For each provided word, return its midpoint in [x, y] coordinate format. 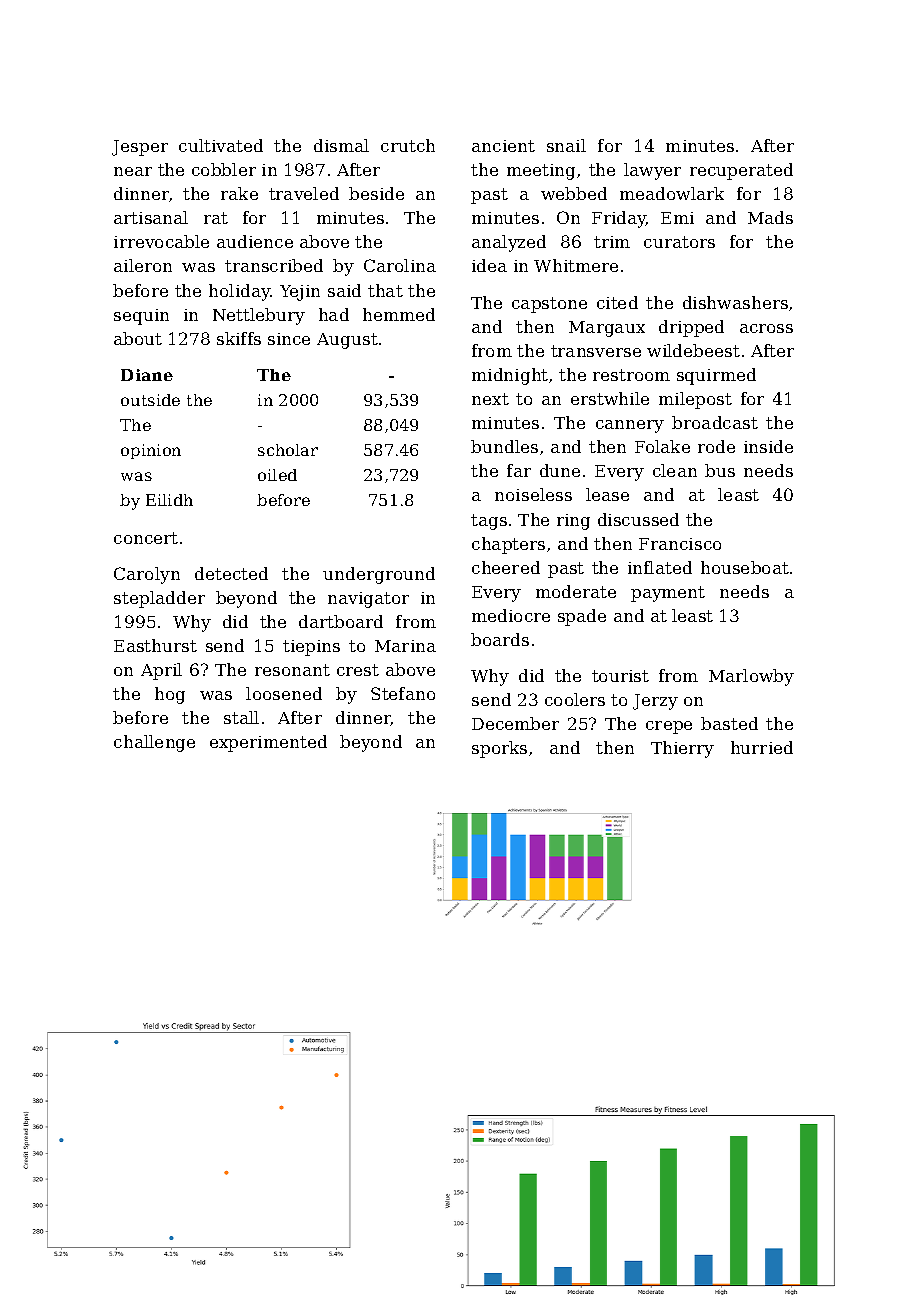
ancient [503, 146]
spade [582, 617]
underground [379, 575]
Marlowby [751, 677]
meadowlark [672, 193]
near [133, 171]
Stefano [403, 693]
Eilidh [169, 500]
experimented [268, 743]
